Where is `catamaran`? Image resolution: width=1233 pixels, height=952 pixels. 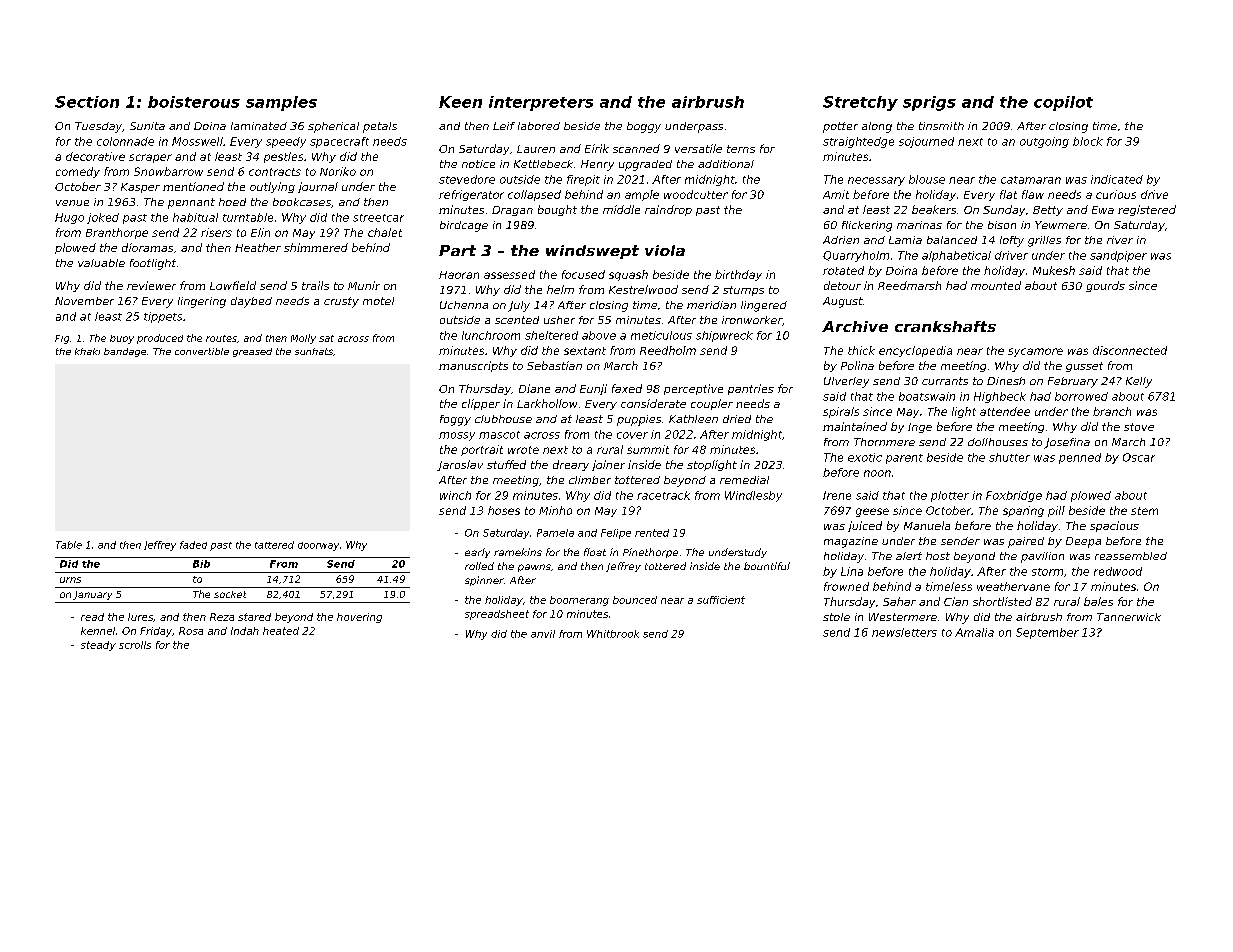 catamaran is located at coordinates (1031, 180).
